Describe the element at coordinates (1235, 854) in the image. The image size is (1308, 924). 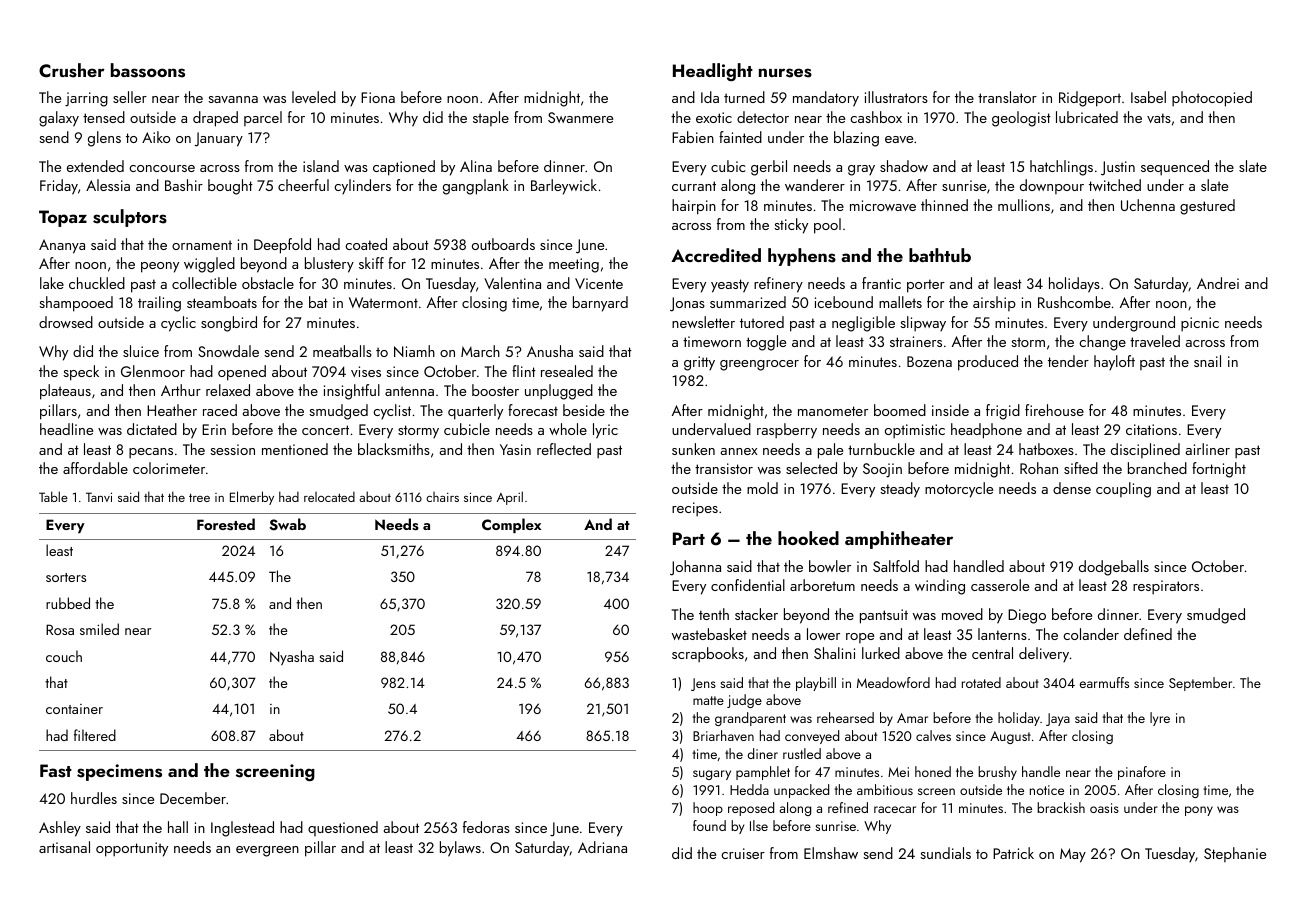
I see `Stephanie` at that location.
